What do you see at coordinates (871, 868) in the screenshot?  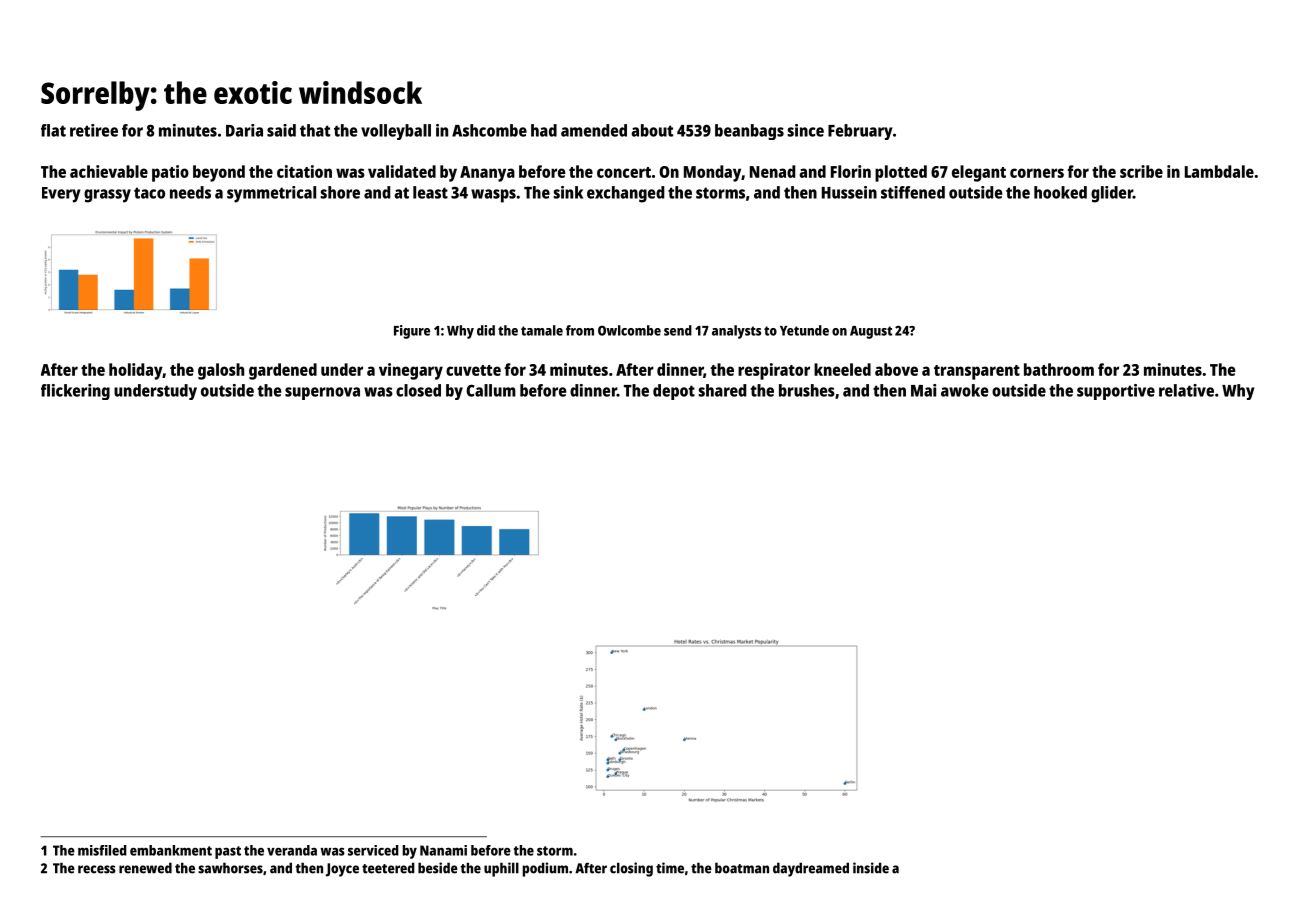 I see `inside` at bounding box center [871, 868].
